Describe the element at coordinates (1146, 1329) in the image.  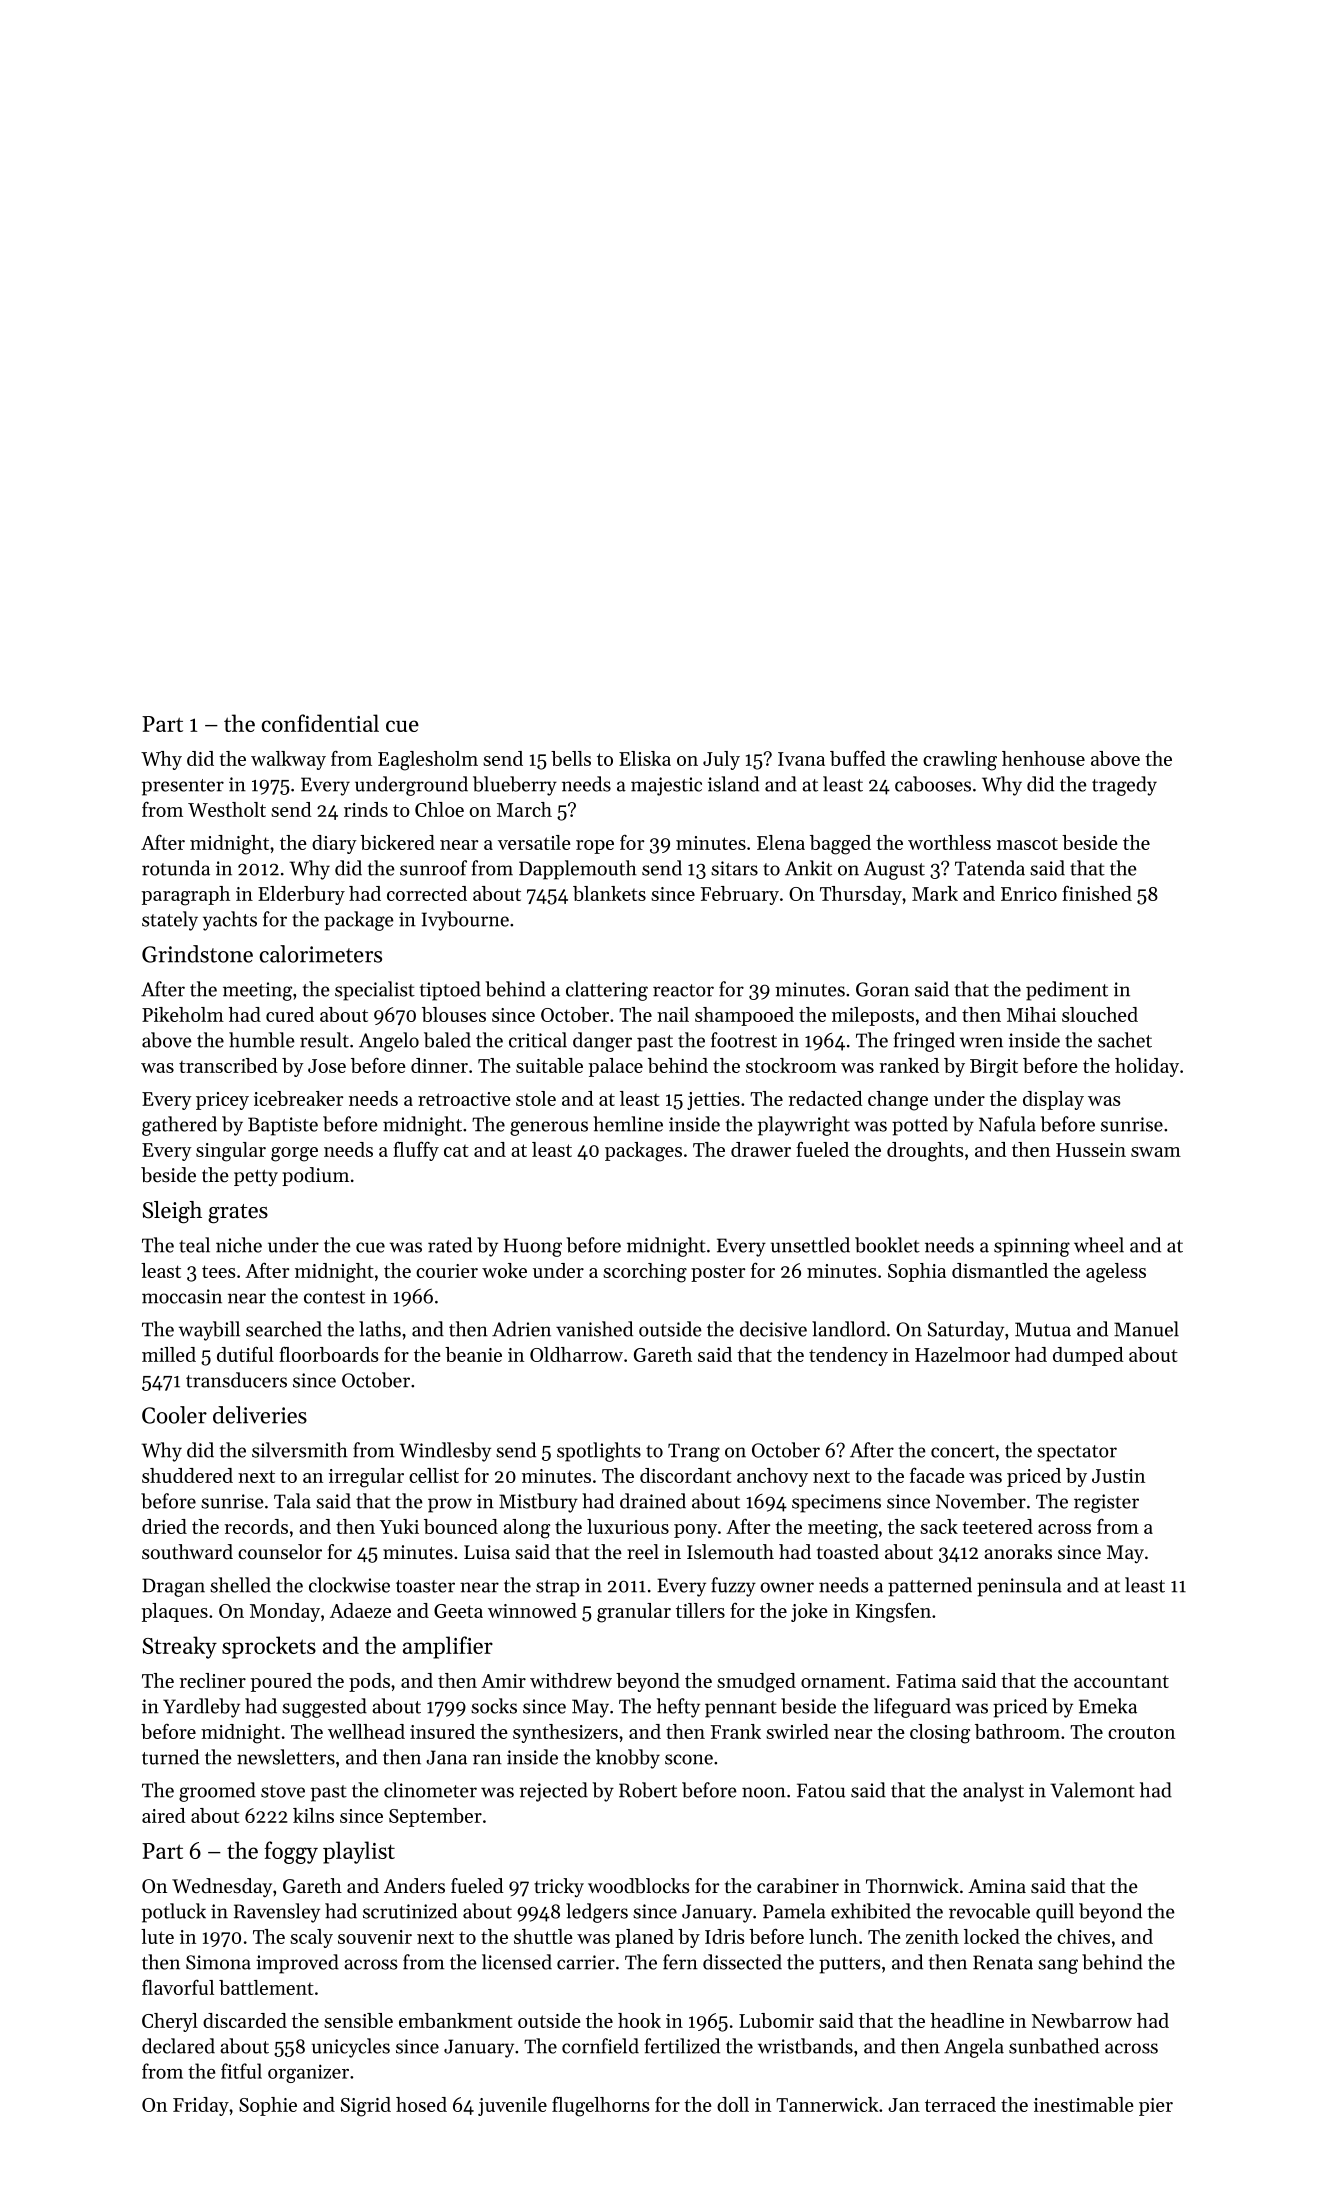
I see `Manuel` at that location.
